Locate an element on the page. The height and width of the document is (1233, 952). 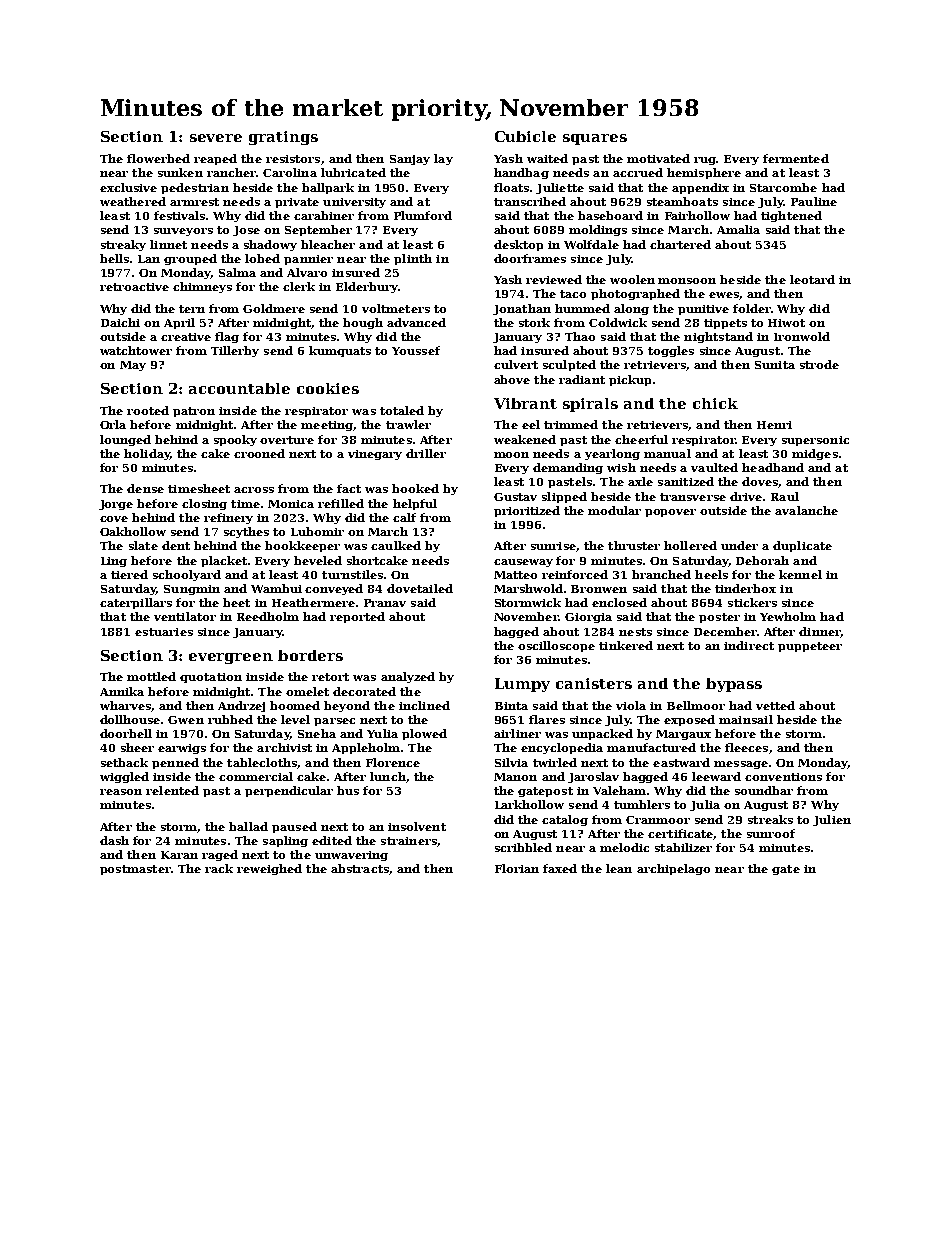
Cubicle is located at coordinates (525, 136).
